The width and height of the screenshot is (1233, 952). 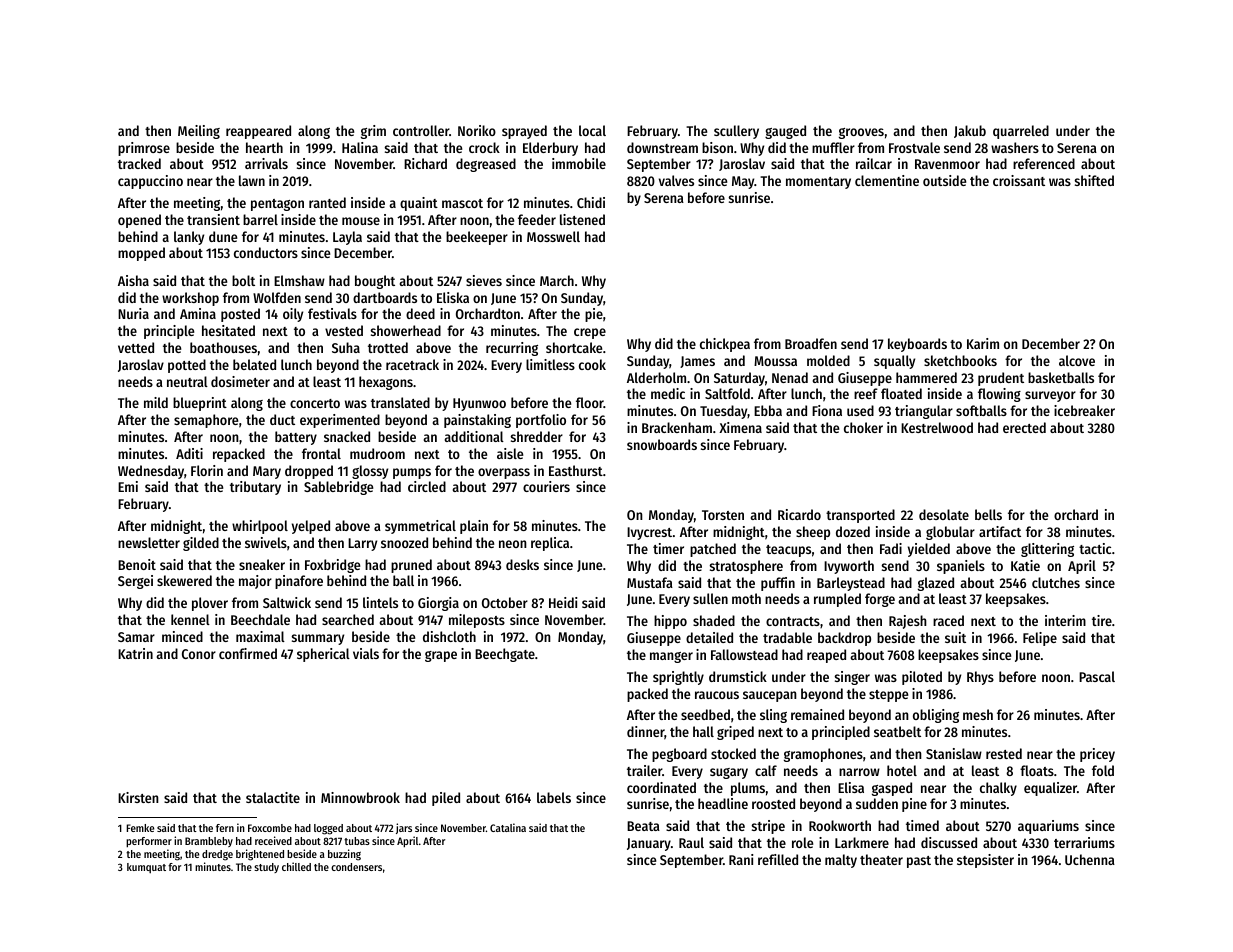 What do you see at coordinates (574, 347) in the screenshot?
I see `shortcake` at bounding box center [574, 347].
